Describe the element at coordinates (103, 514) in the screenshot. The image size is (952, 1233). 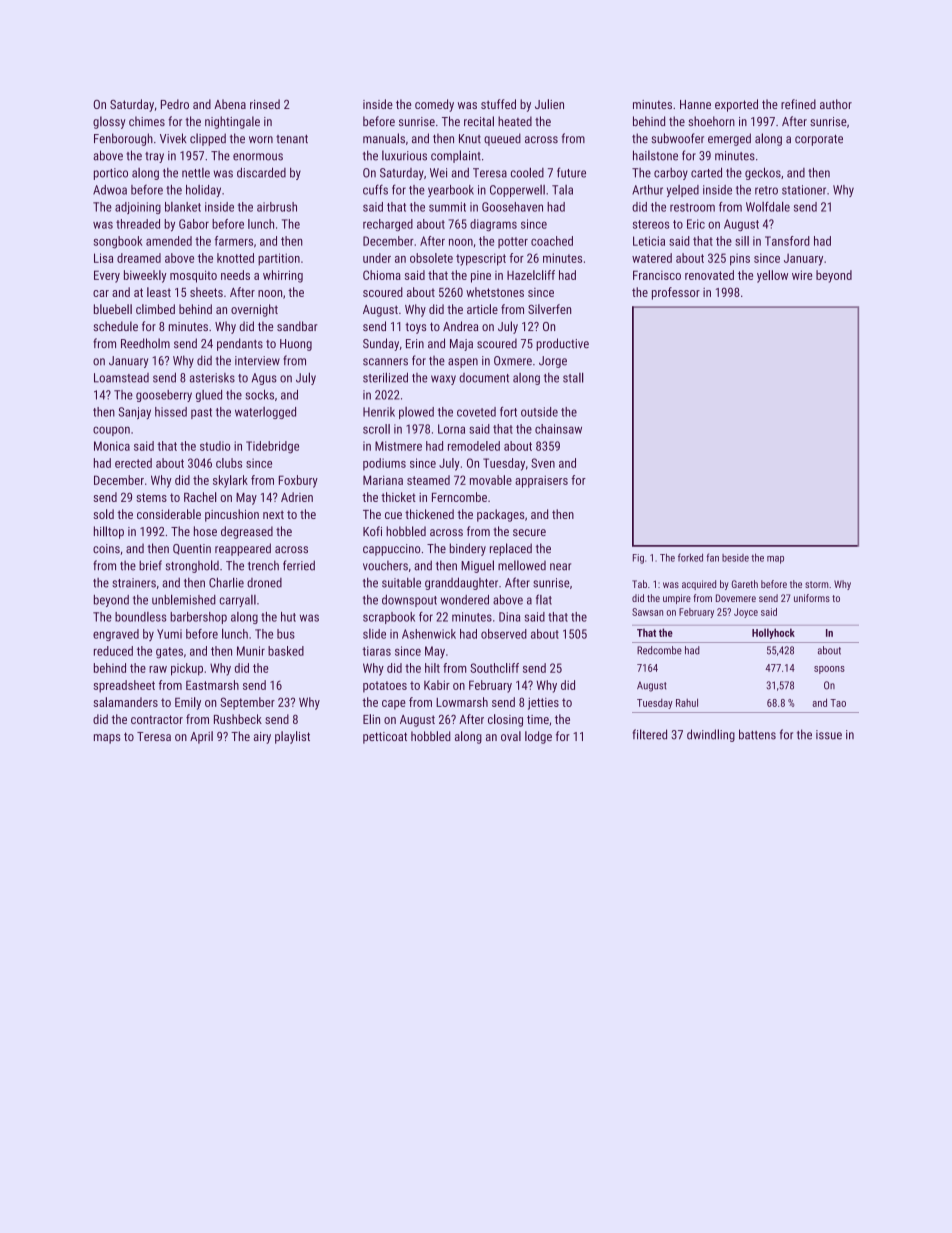
I see `sold` at that location.
